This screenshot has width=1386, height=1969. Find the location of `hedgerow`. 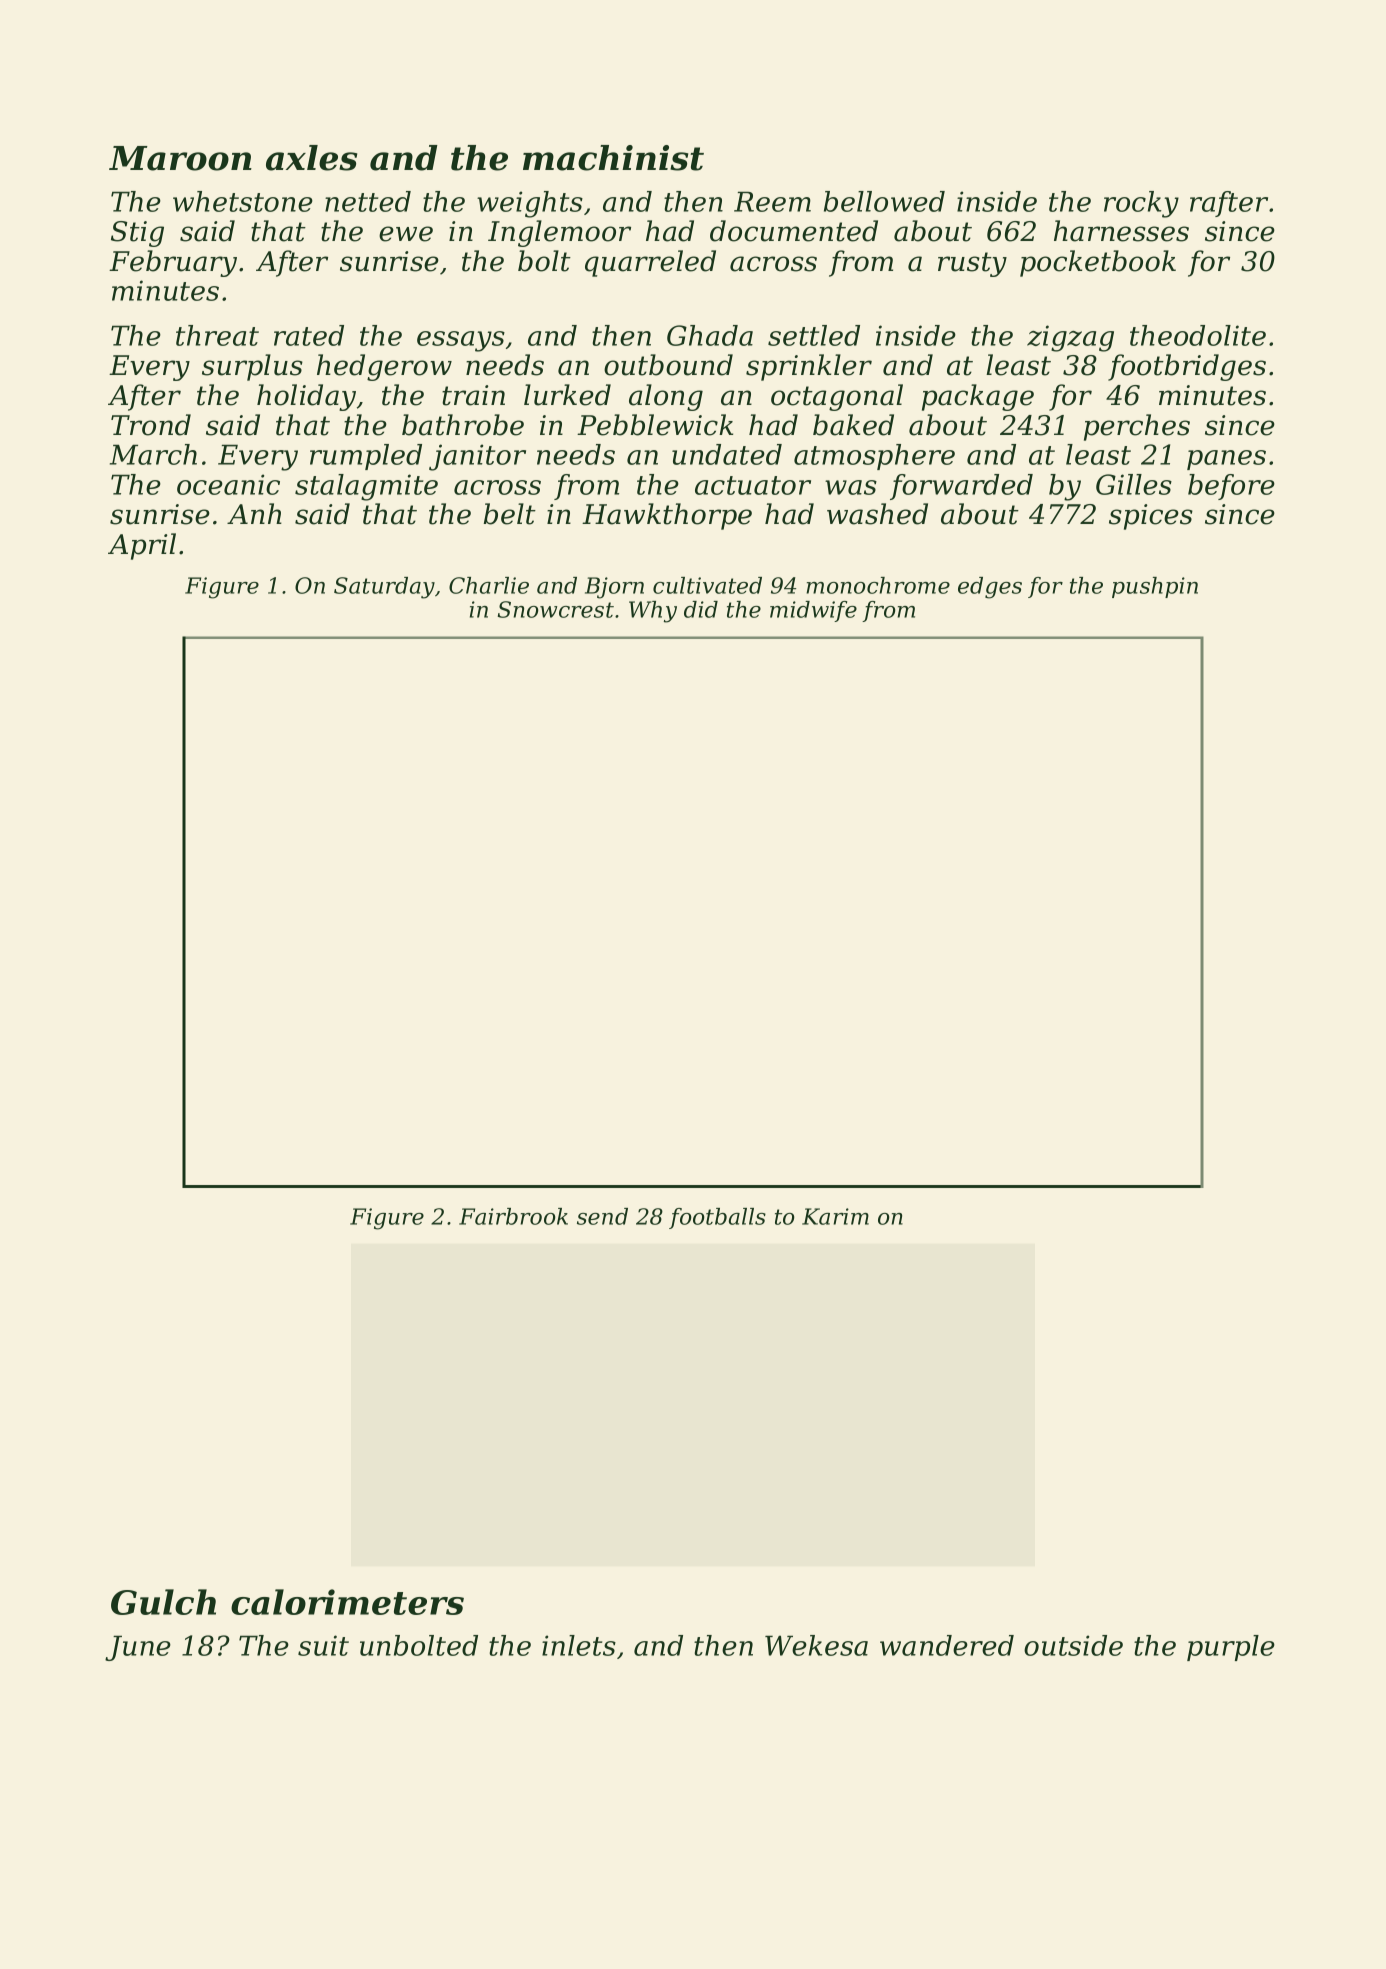

hedgerow is located at coordinates (384, 367).
